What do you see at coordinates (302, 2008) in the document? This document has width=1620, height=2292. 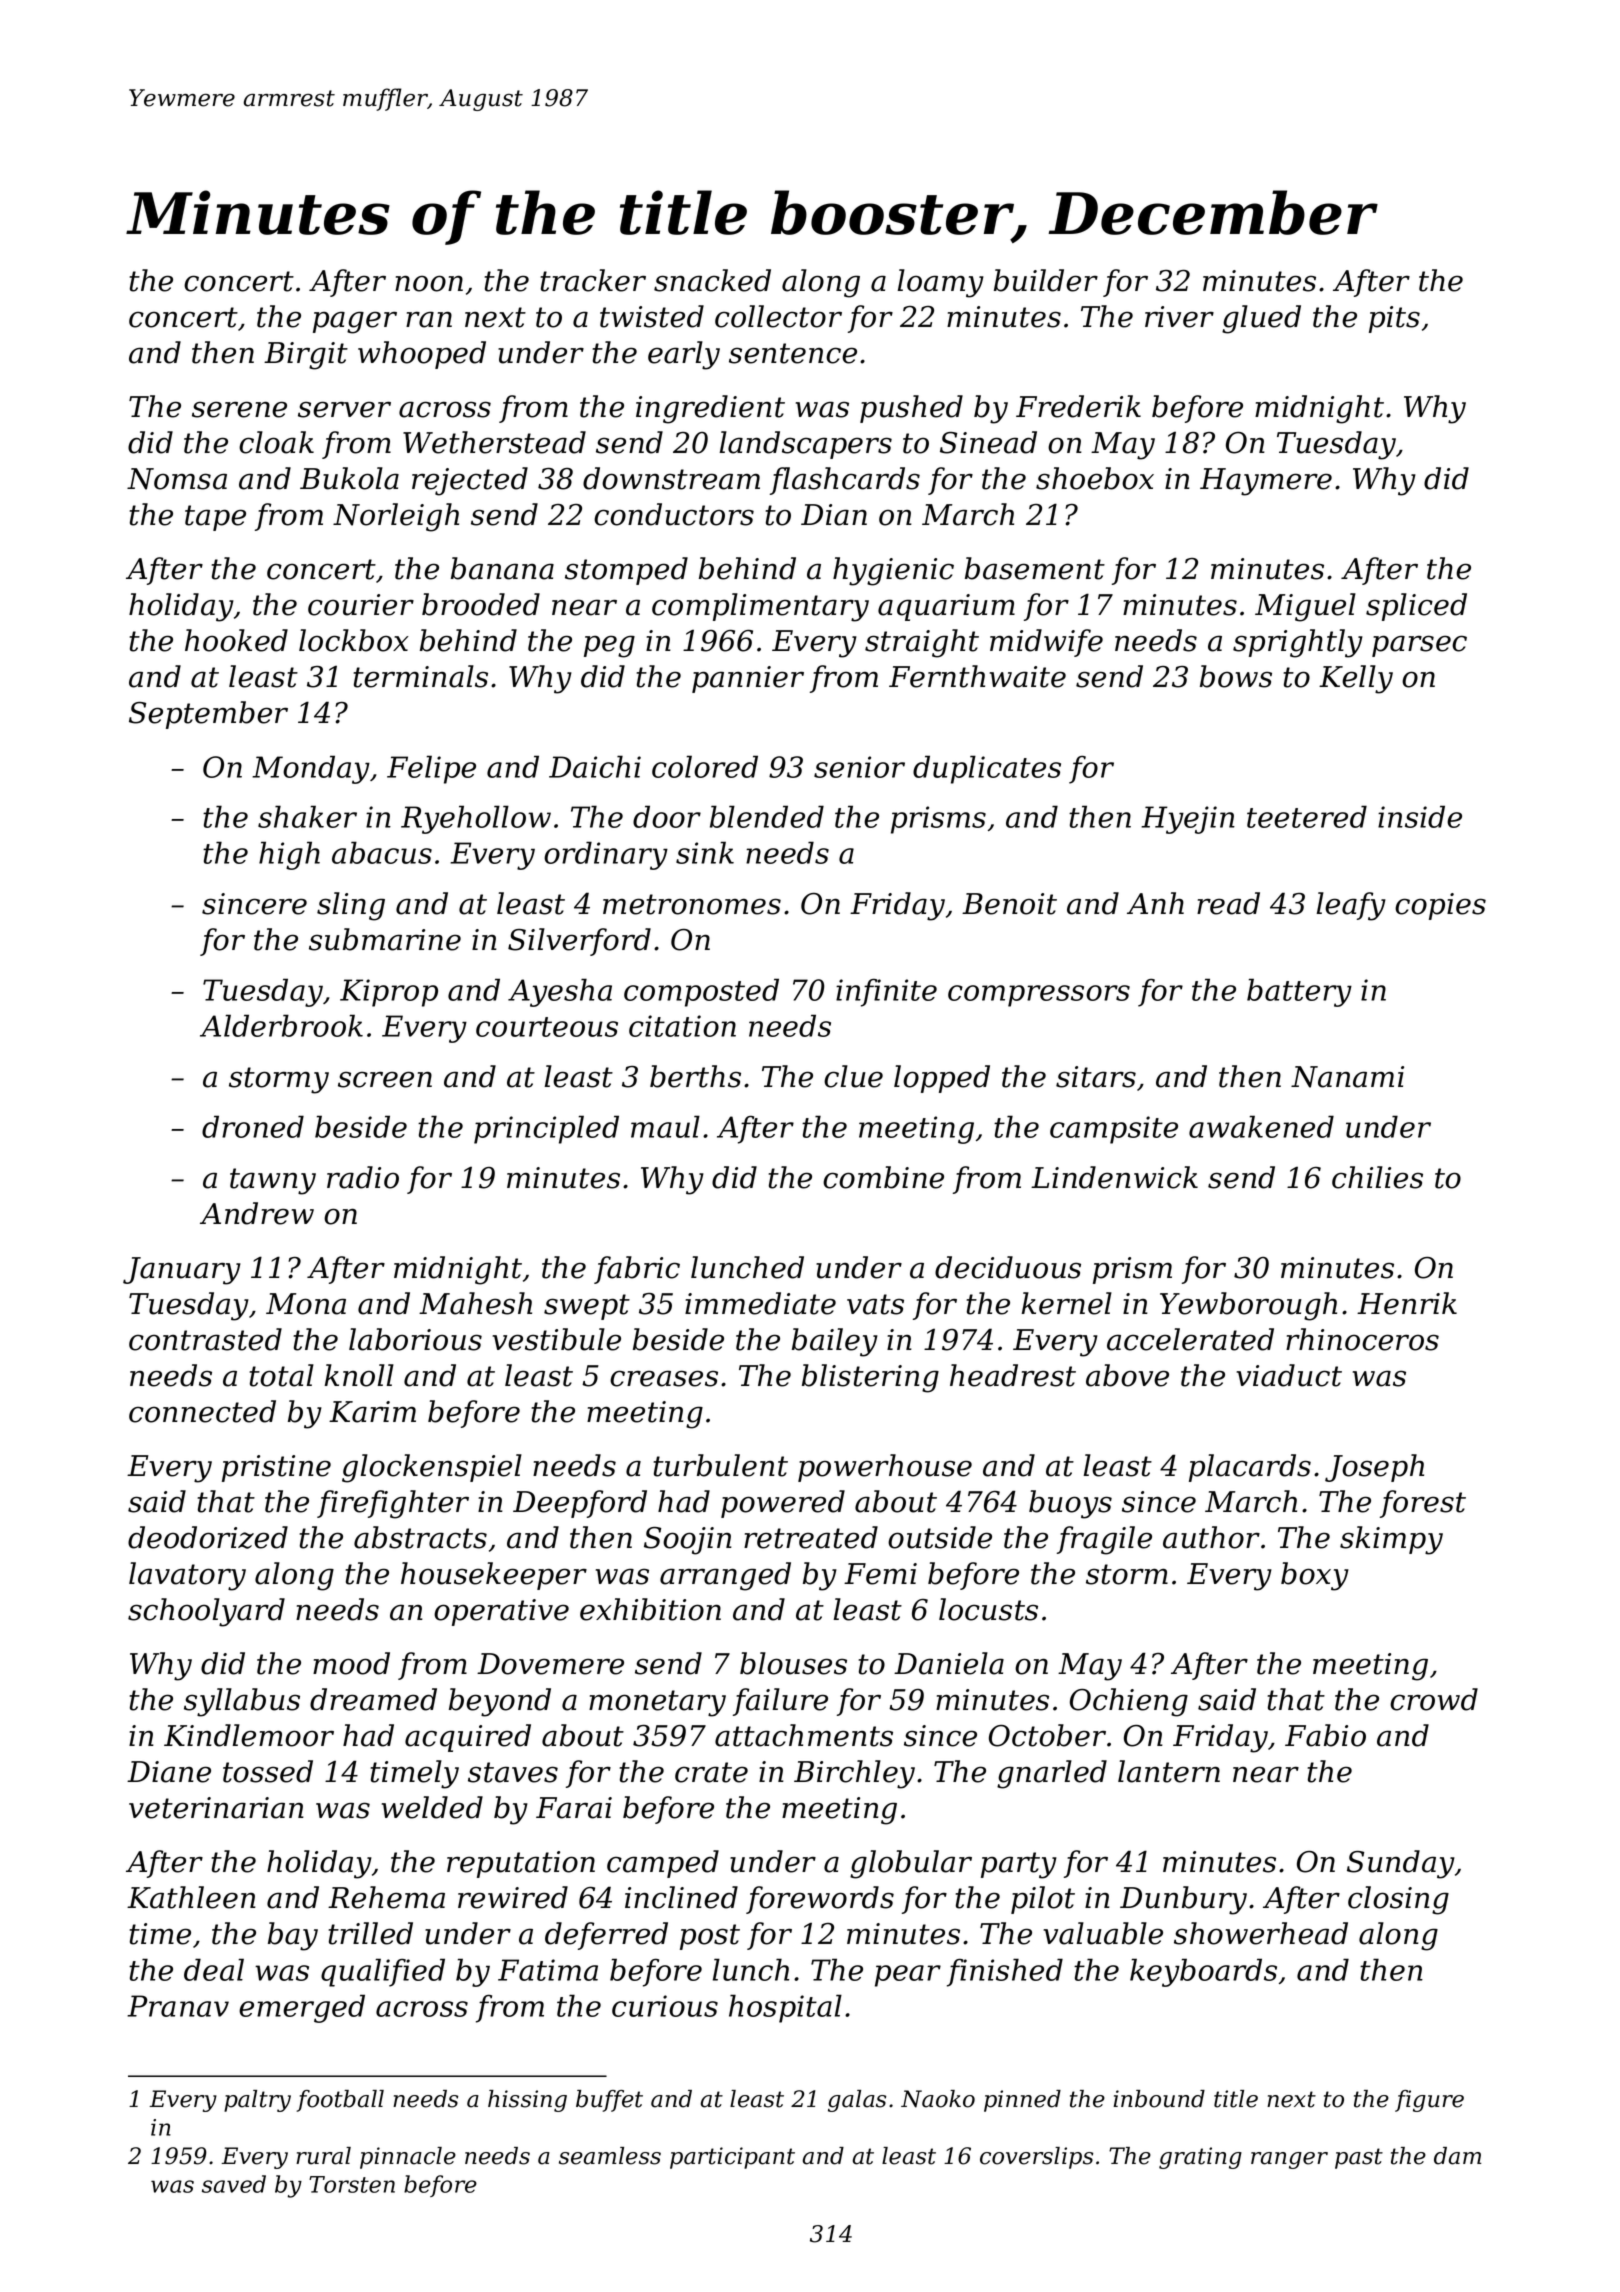 I see `emerged` at bounding box center [302, 2008].
